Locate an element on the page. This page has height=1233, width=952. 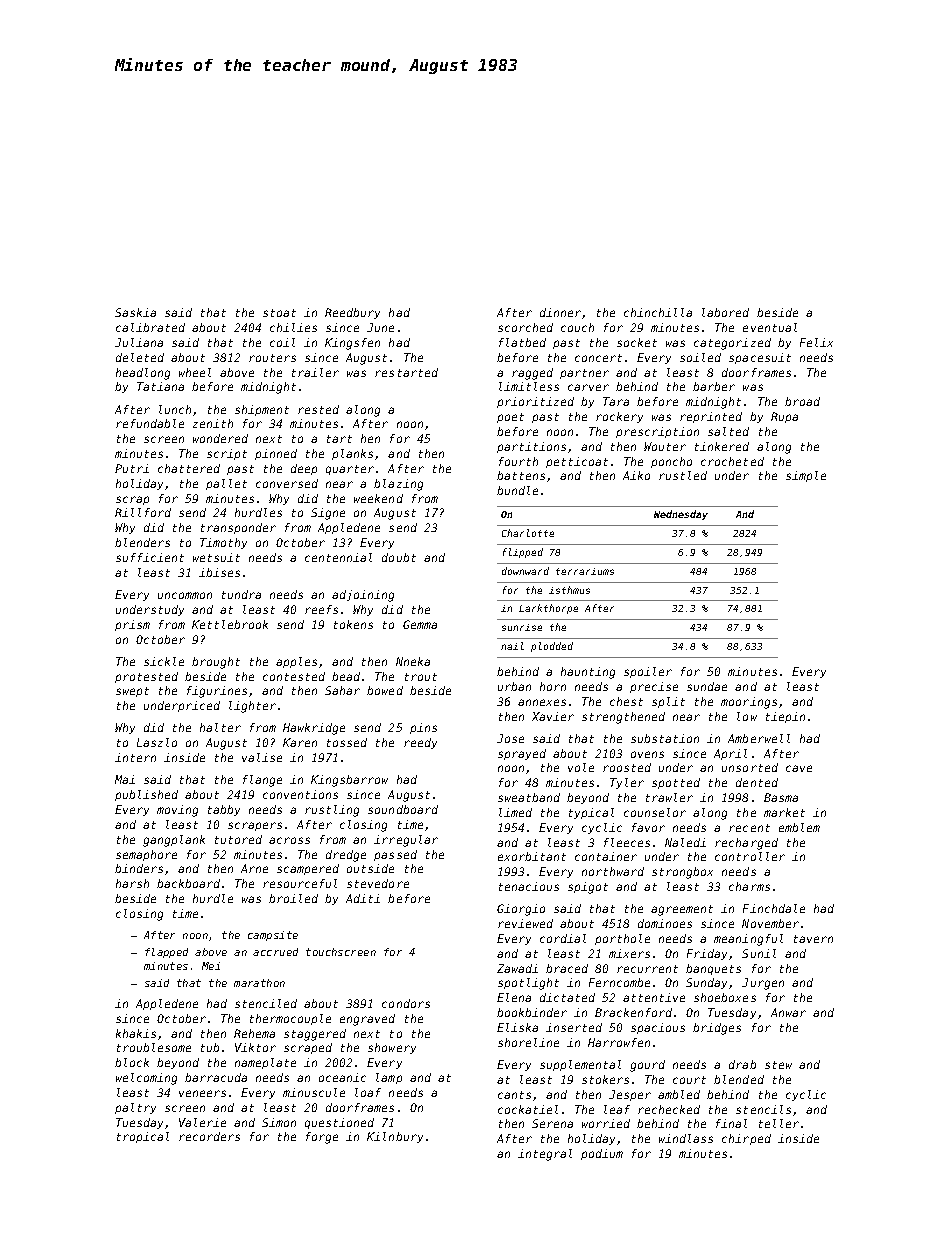
stew is located at coordinates (778, 1065).
